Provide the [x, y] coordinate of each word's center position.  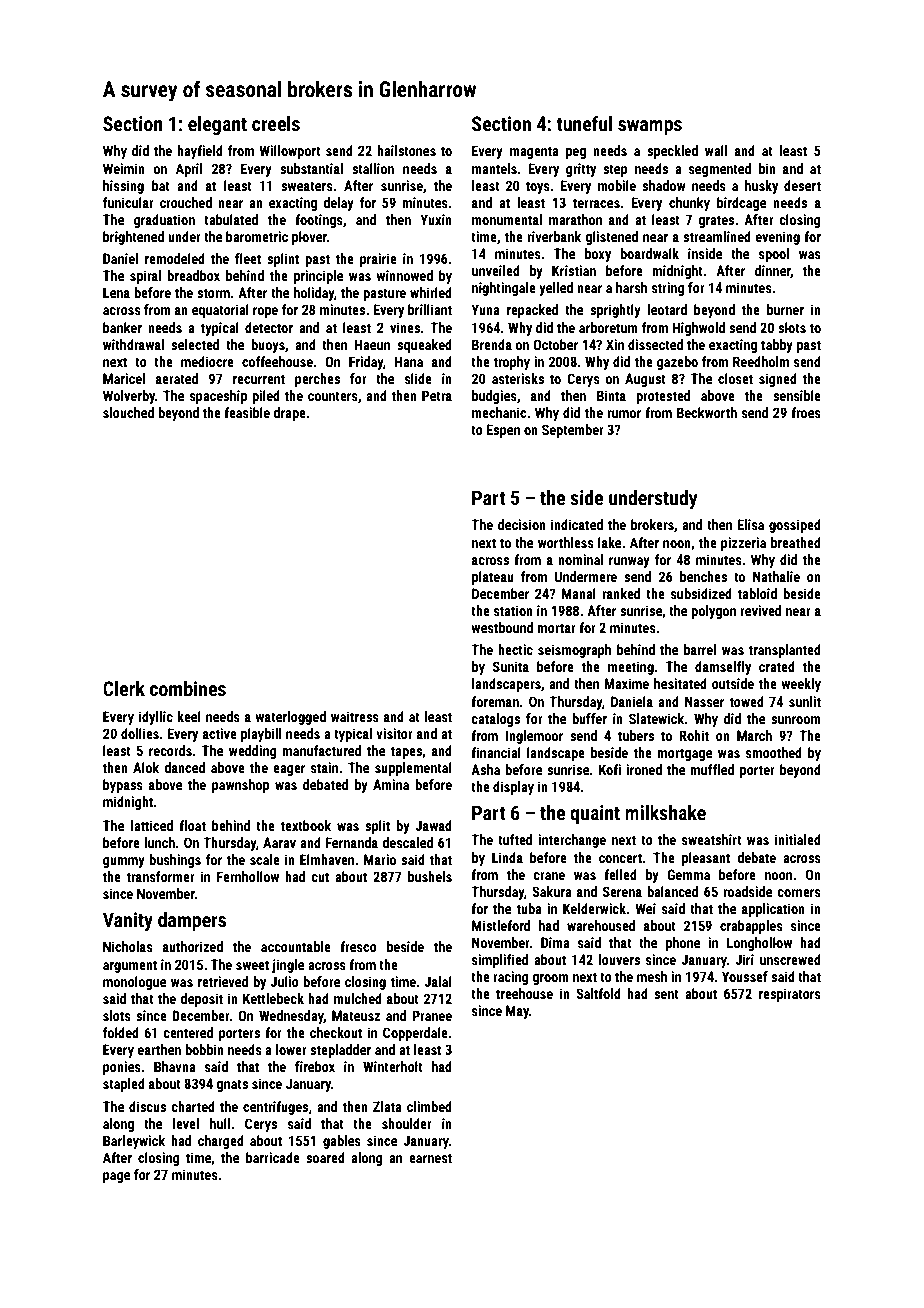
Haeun [372, 344]
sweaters [307, 186]
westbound [502, 627]
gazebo [677, 363]
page [116, 1177]
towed [747, 701]
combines [188, 688]
